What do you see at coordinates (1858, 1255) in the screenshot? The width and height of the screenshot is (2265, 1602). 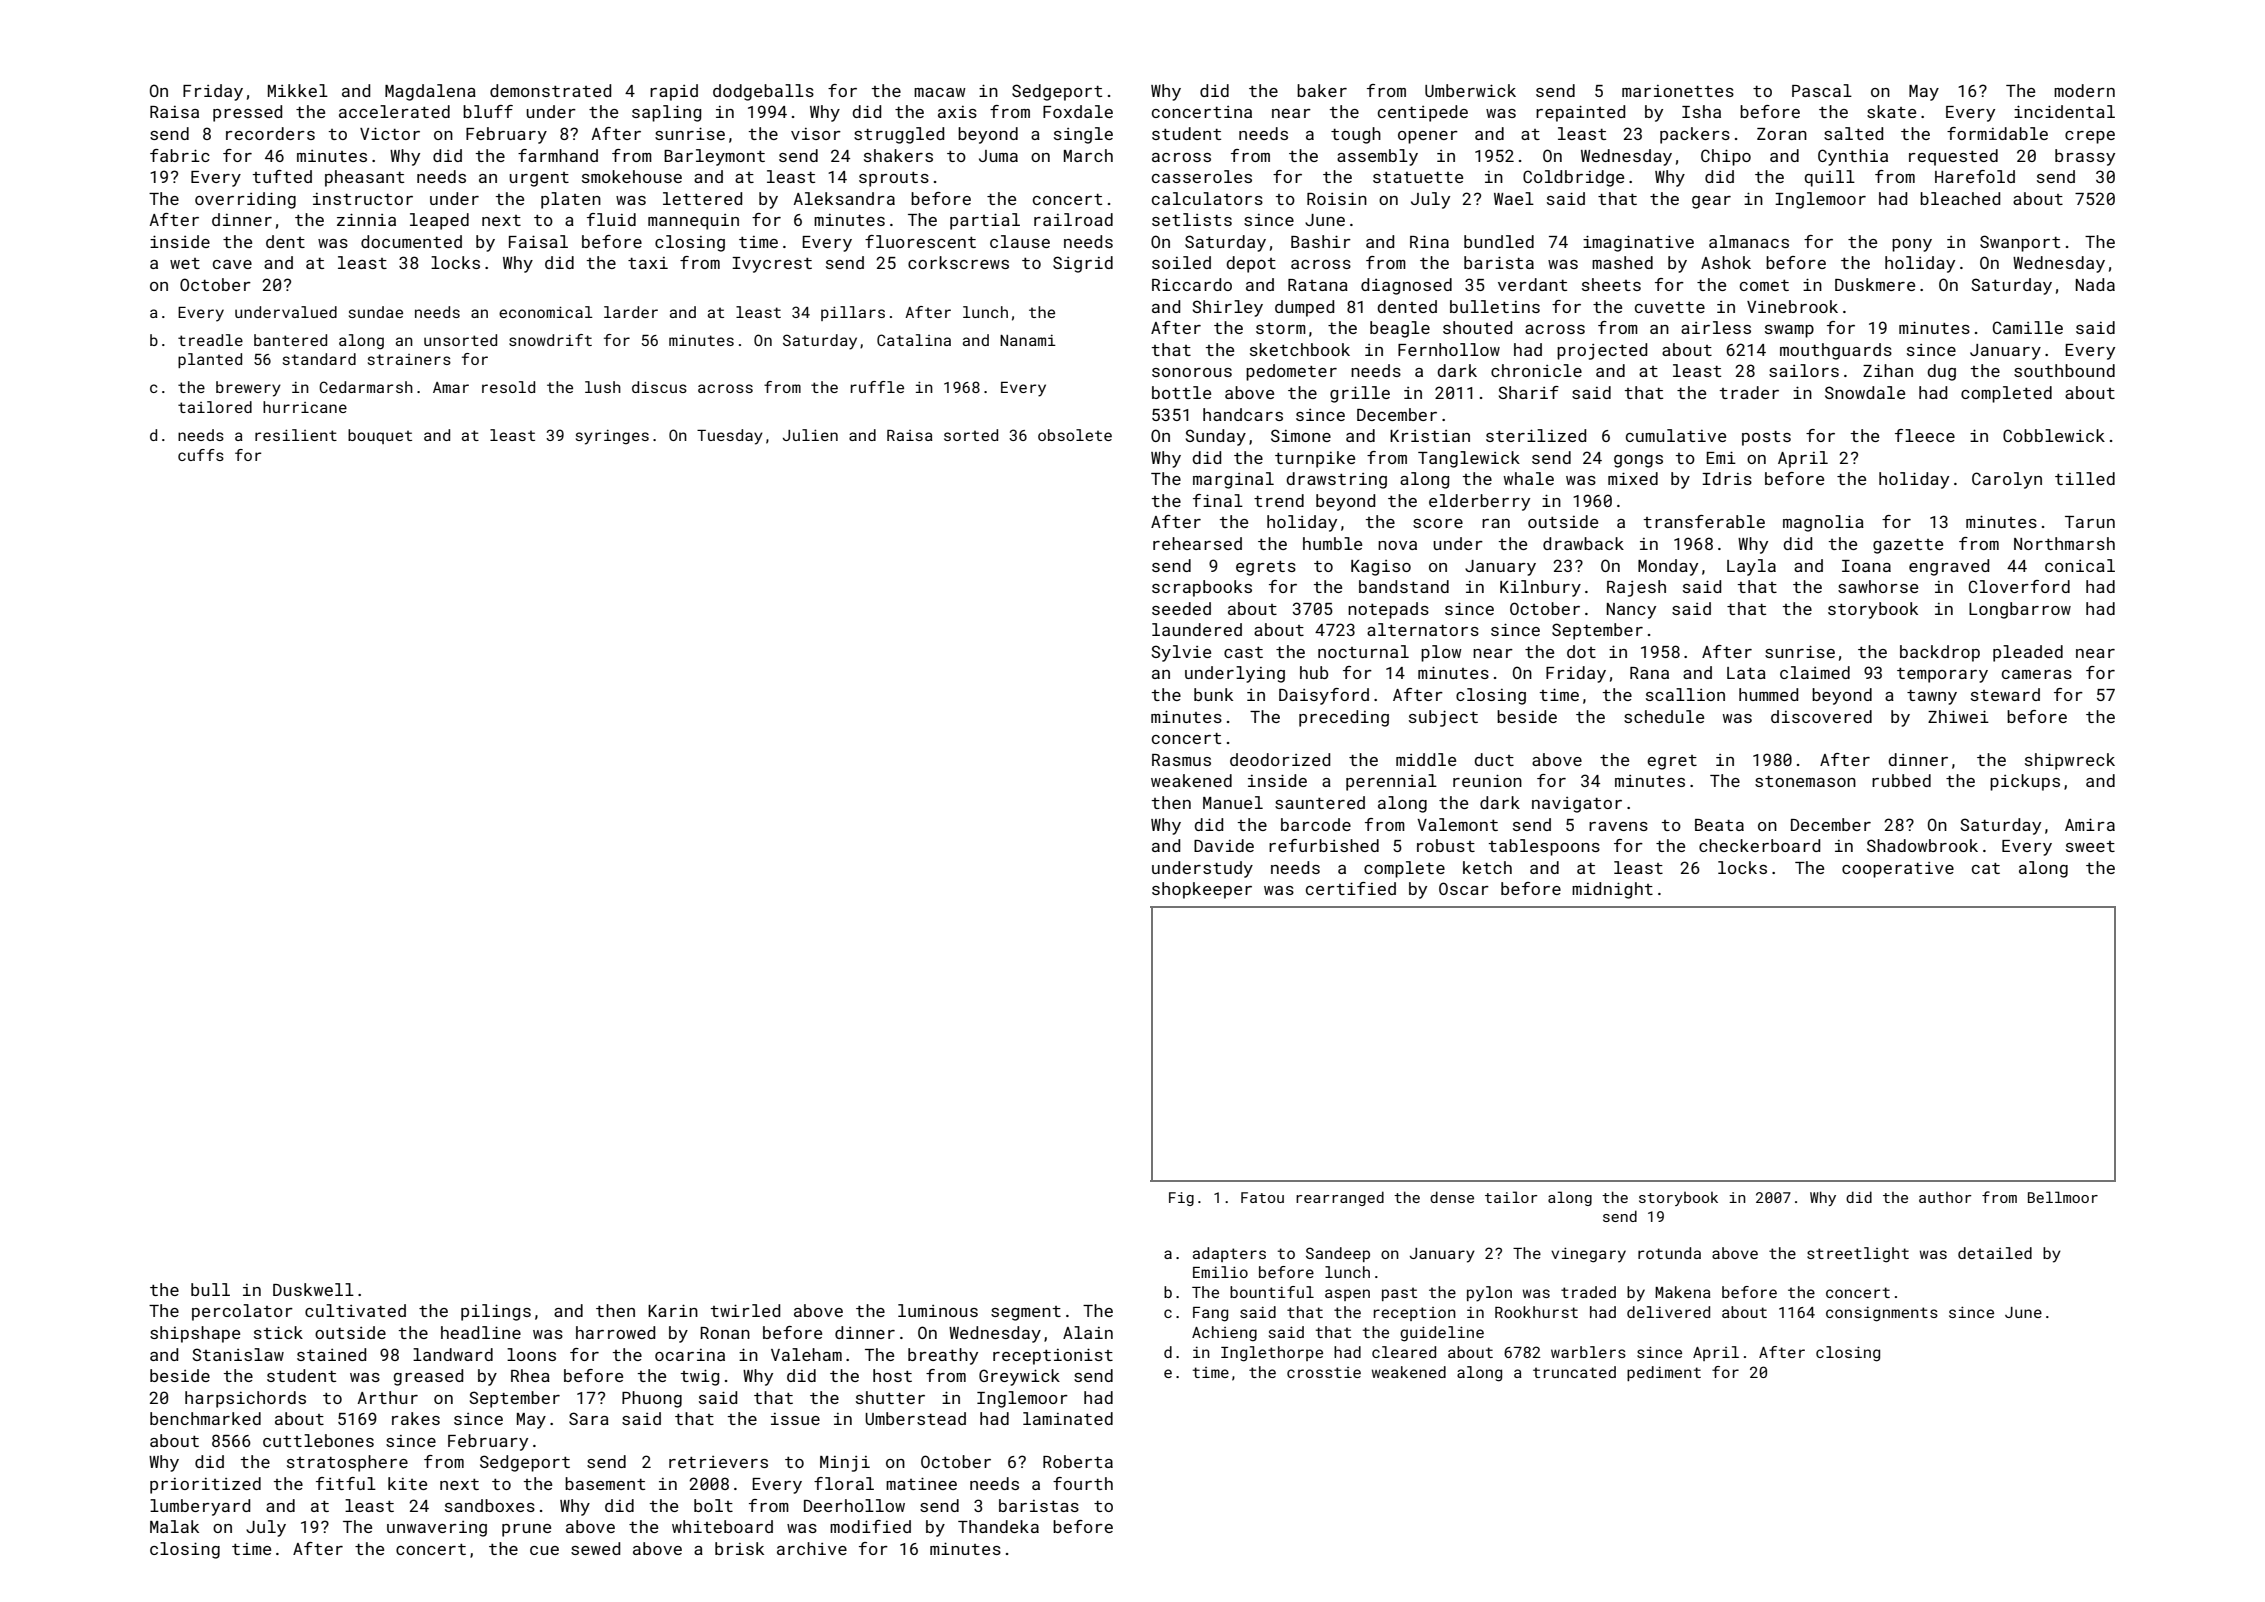 I see `streetlight` at bounding box center [1858, 1255].
